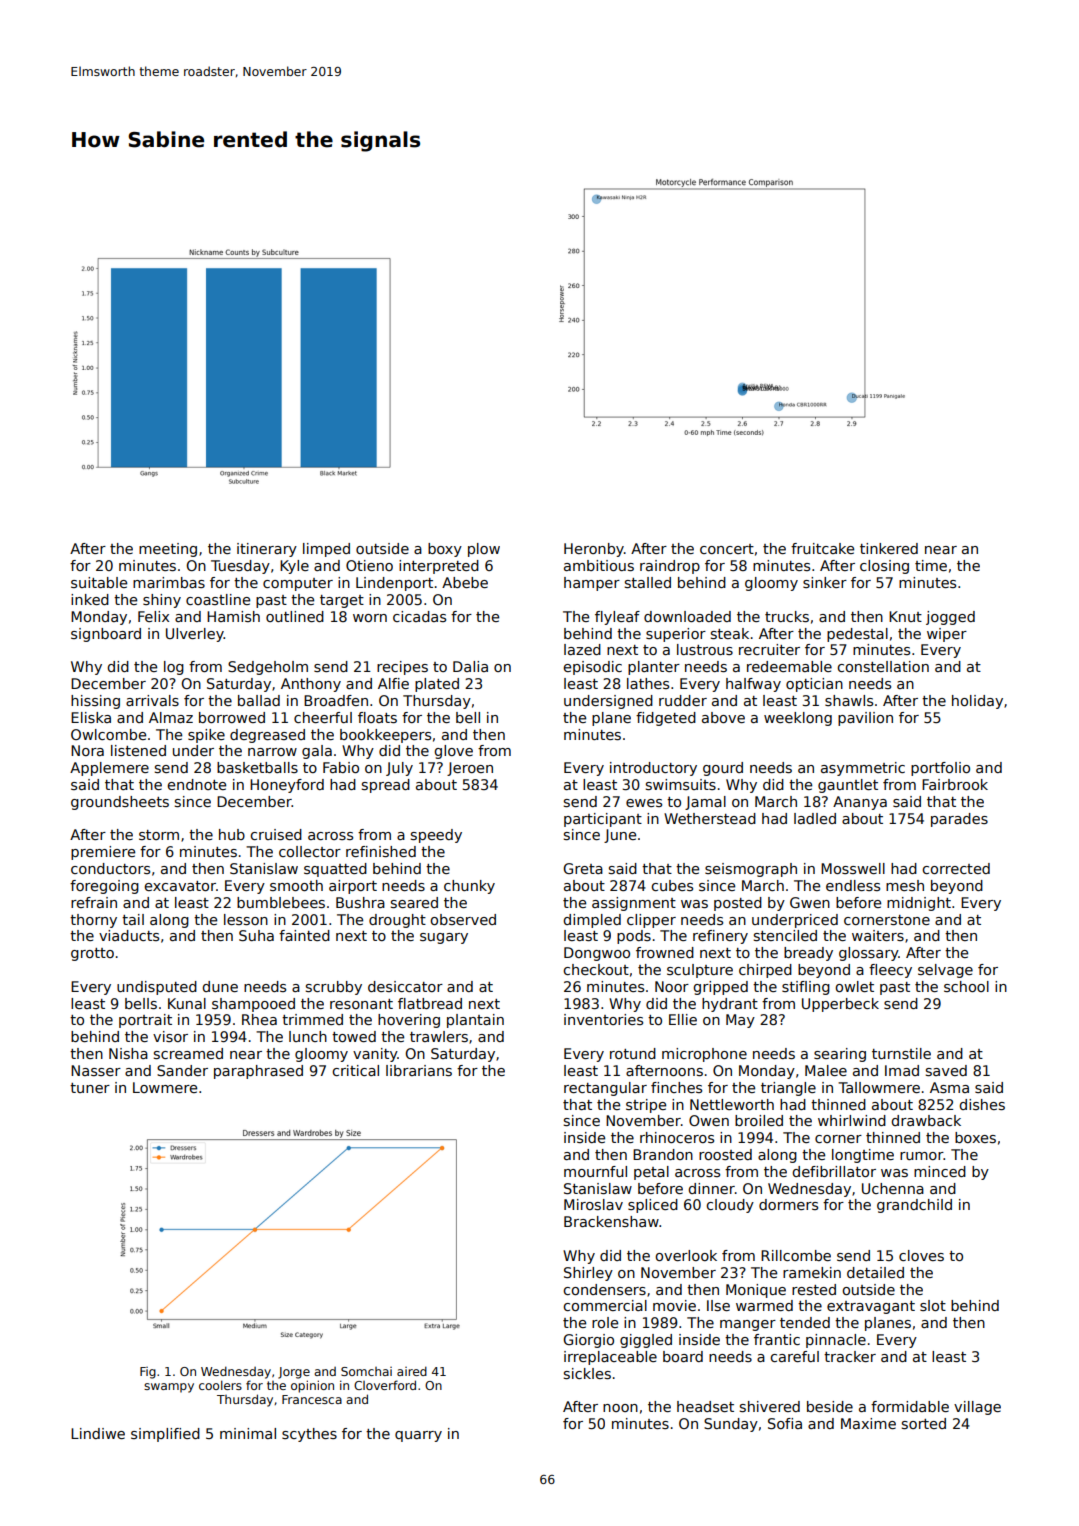  I want to click on undisputed, so click(157, 988).
